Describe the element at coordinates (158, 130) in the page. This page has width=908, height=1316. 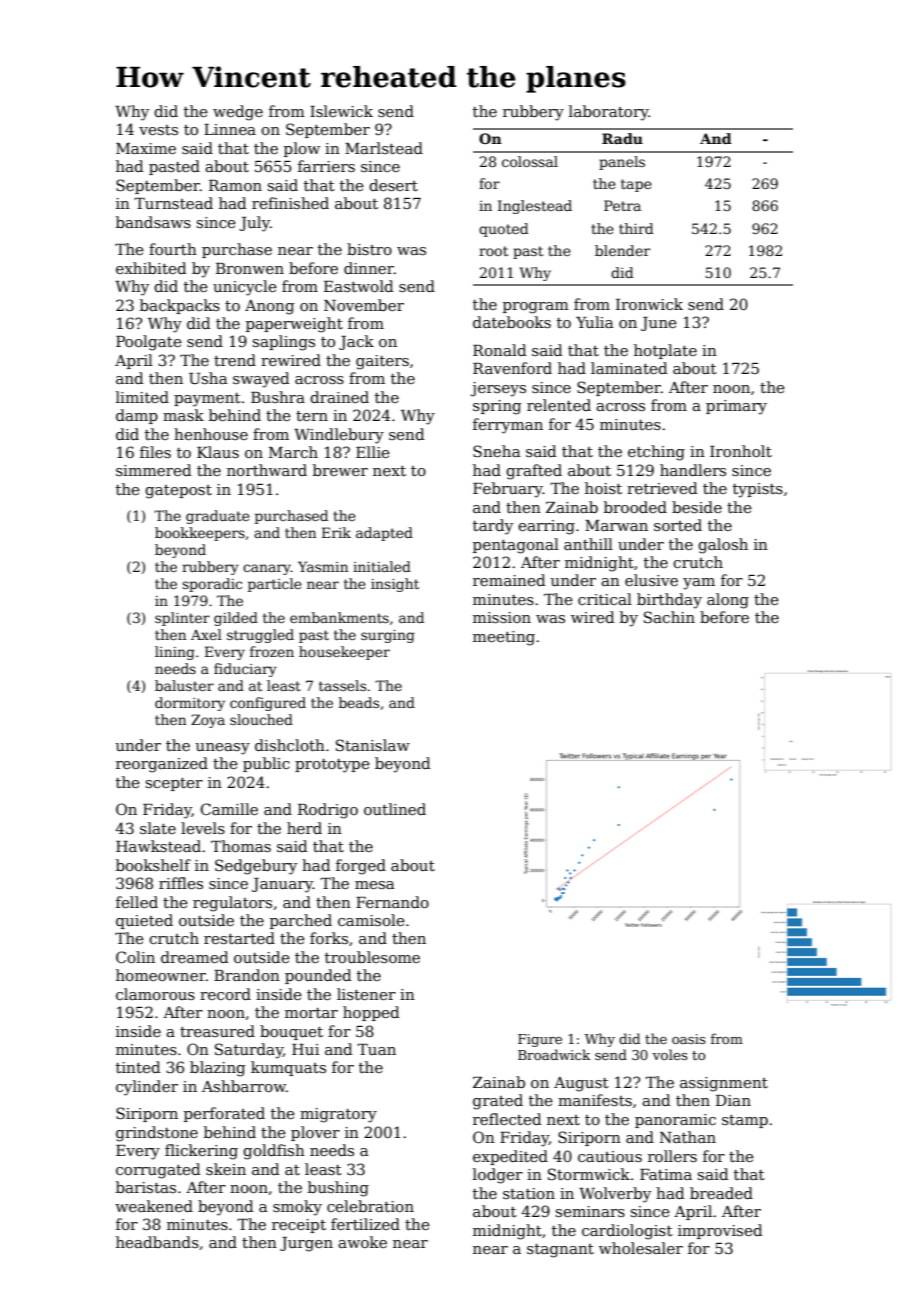
I see `vests` at that location.
